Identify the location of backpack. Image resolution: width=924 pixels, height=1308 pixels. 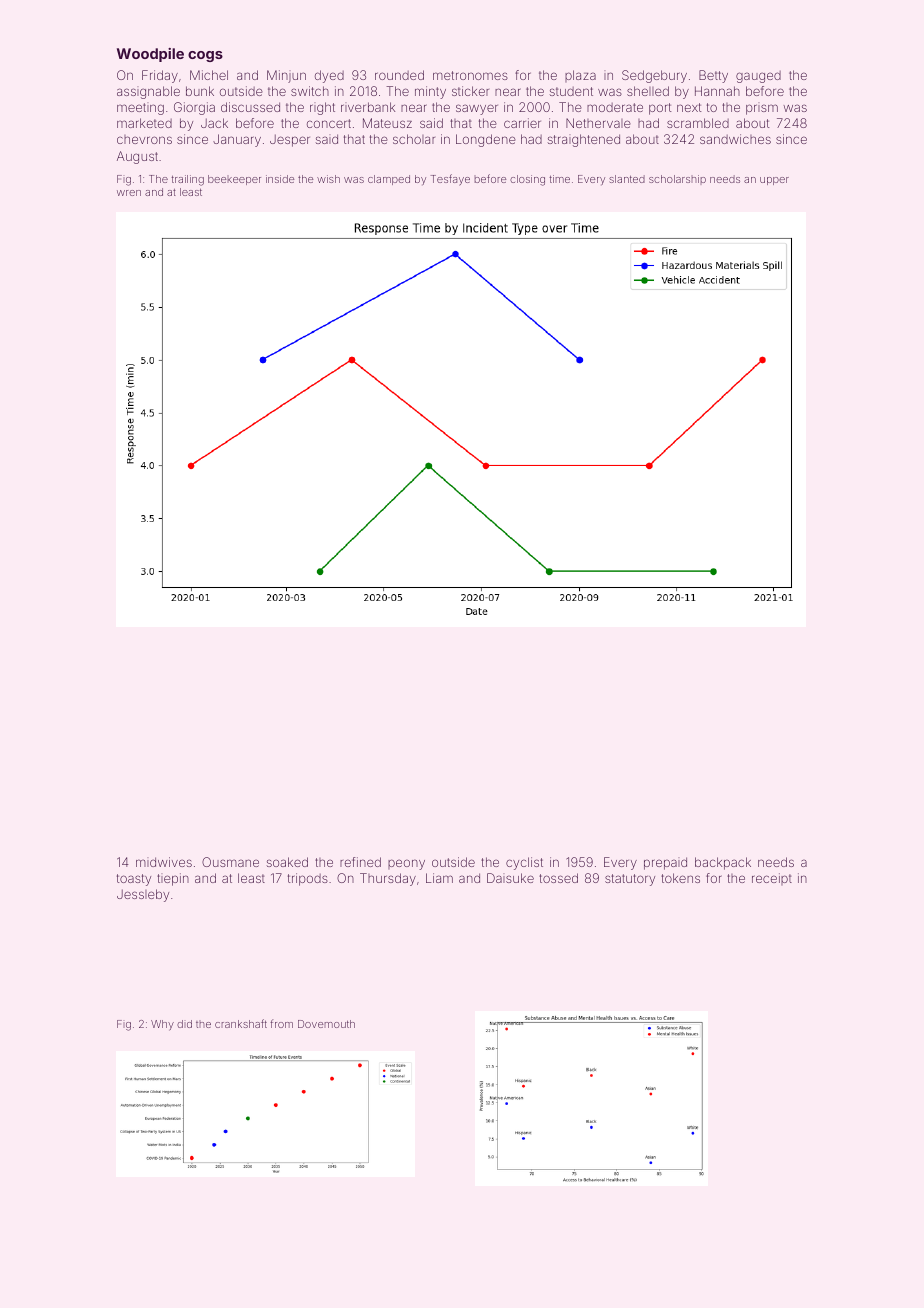
(723, 863).
